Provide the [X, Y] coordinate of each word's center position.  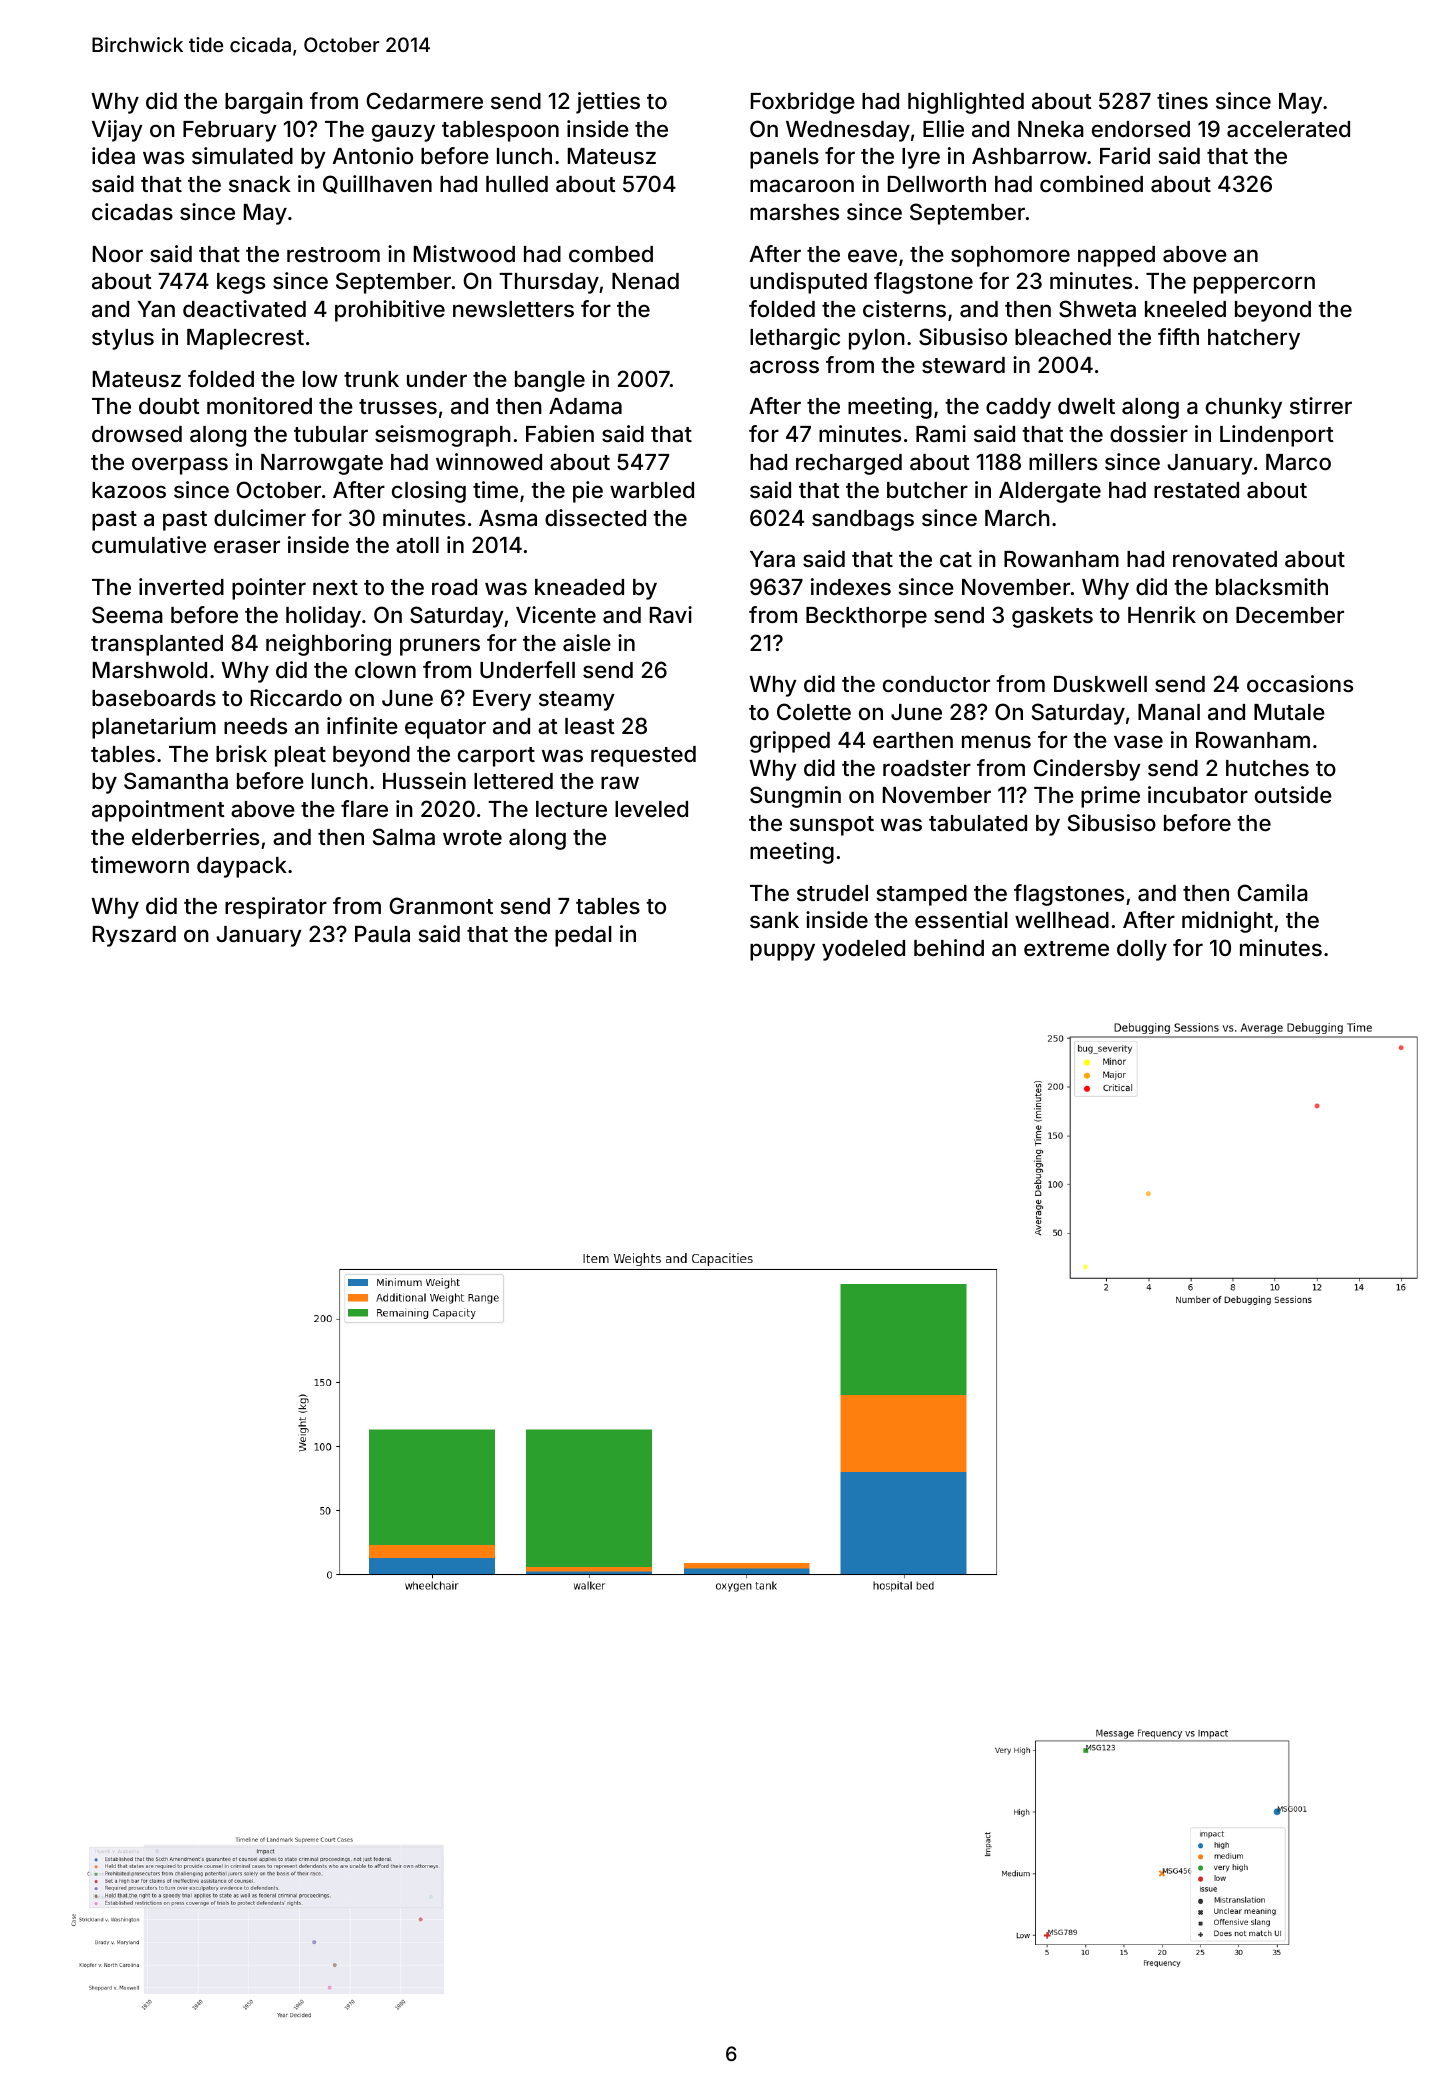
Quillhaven [377, 184]
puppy [782, 952]
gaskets [1052, 617]
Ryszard [134, 936]
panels [784, 158]
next [335, 587]
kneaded [579, 587]
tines [1182, 100]
